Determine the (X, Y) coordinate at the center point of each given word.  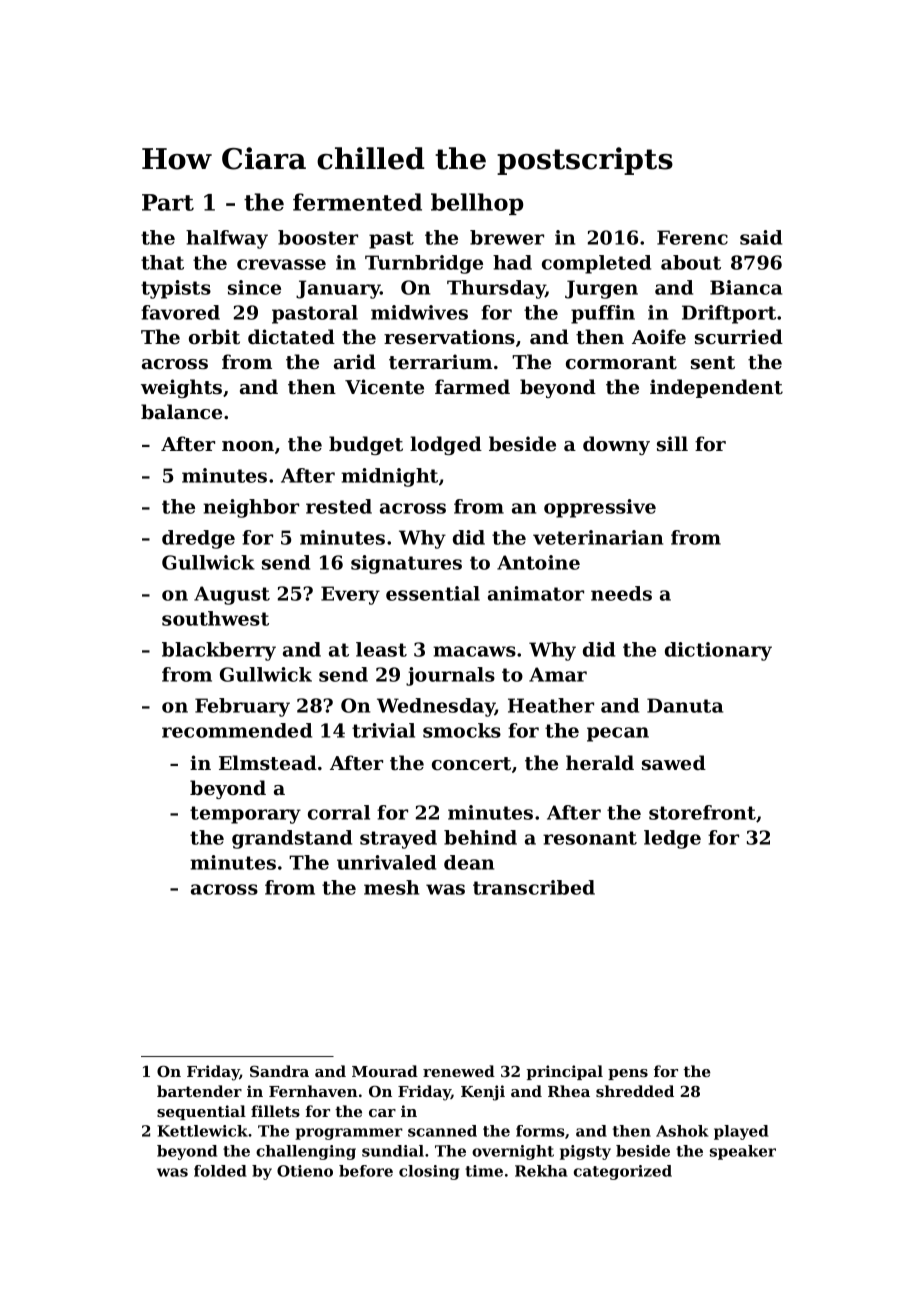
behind (480, 837)
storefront (702, 812)
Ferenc (692, 237)
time (484, 1171)
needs (621, 593)
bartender (199, 1091)
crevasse (281, 264)
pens (628, 1074)
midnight (389, 477)
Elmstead (268, 763)
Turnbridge (424, 264)
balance (181, 411)
